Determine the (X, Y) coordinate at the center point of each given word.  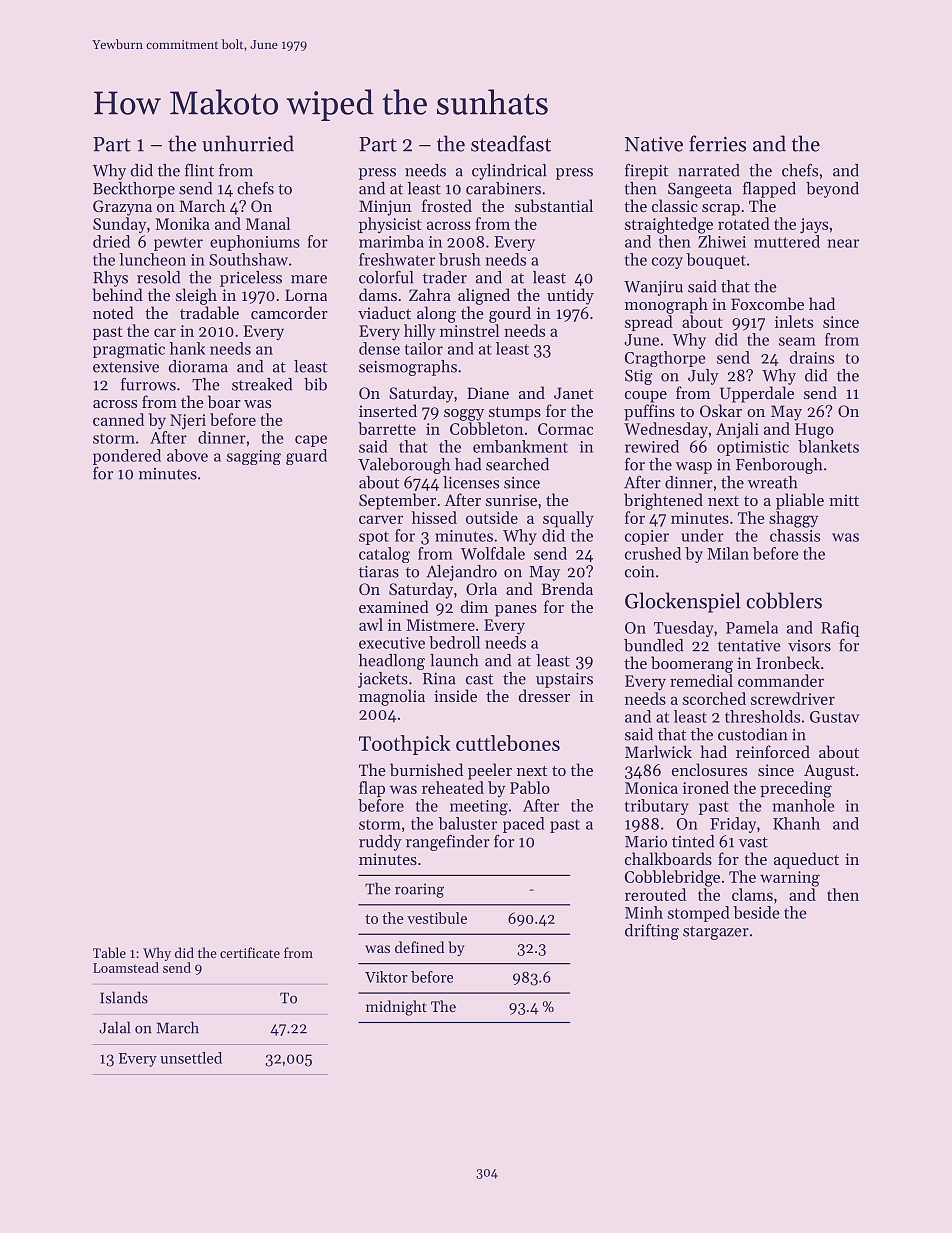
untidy (570, 296)
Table (109, 952)
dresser (544, 695)
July (703, 377)
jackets (383, 680)
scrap (721, 210)
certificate (250, 952)
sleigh (196, 296)
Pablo (530, 787)
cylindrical (509, 172)
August (829, 772)
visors (809, 646)
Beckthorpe (134, 190)
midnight (396, 1008)
